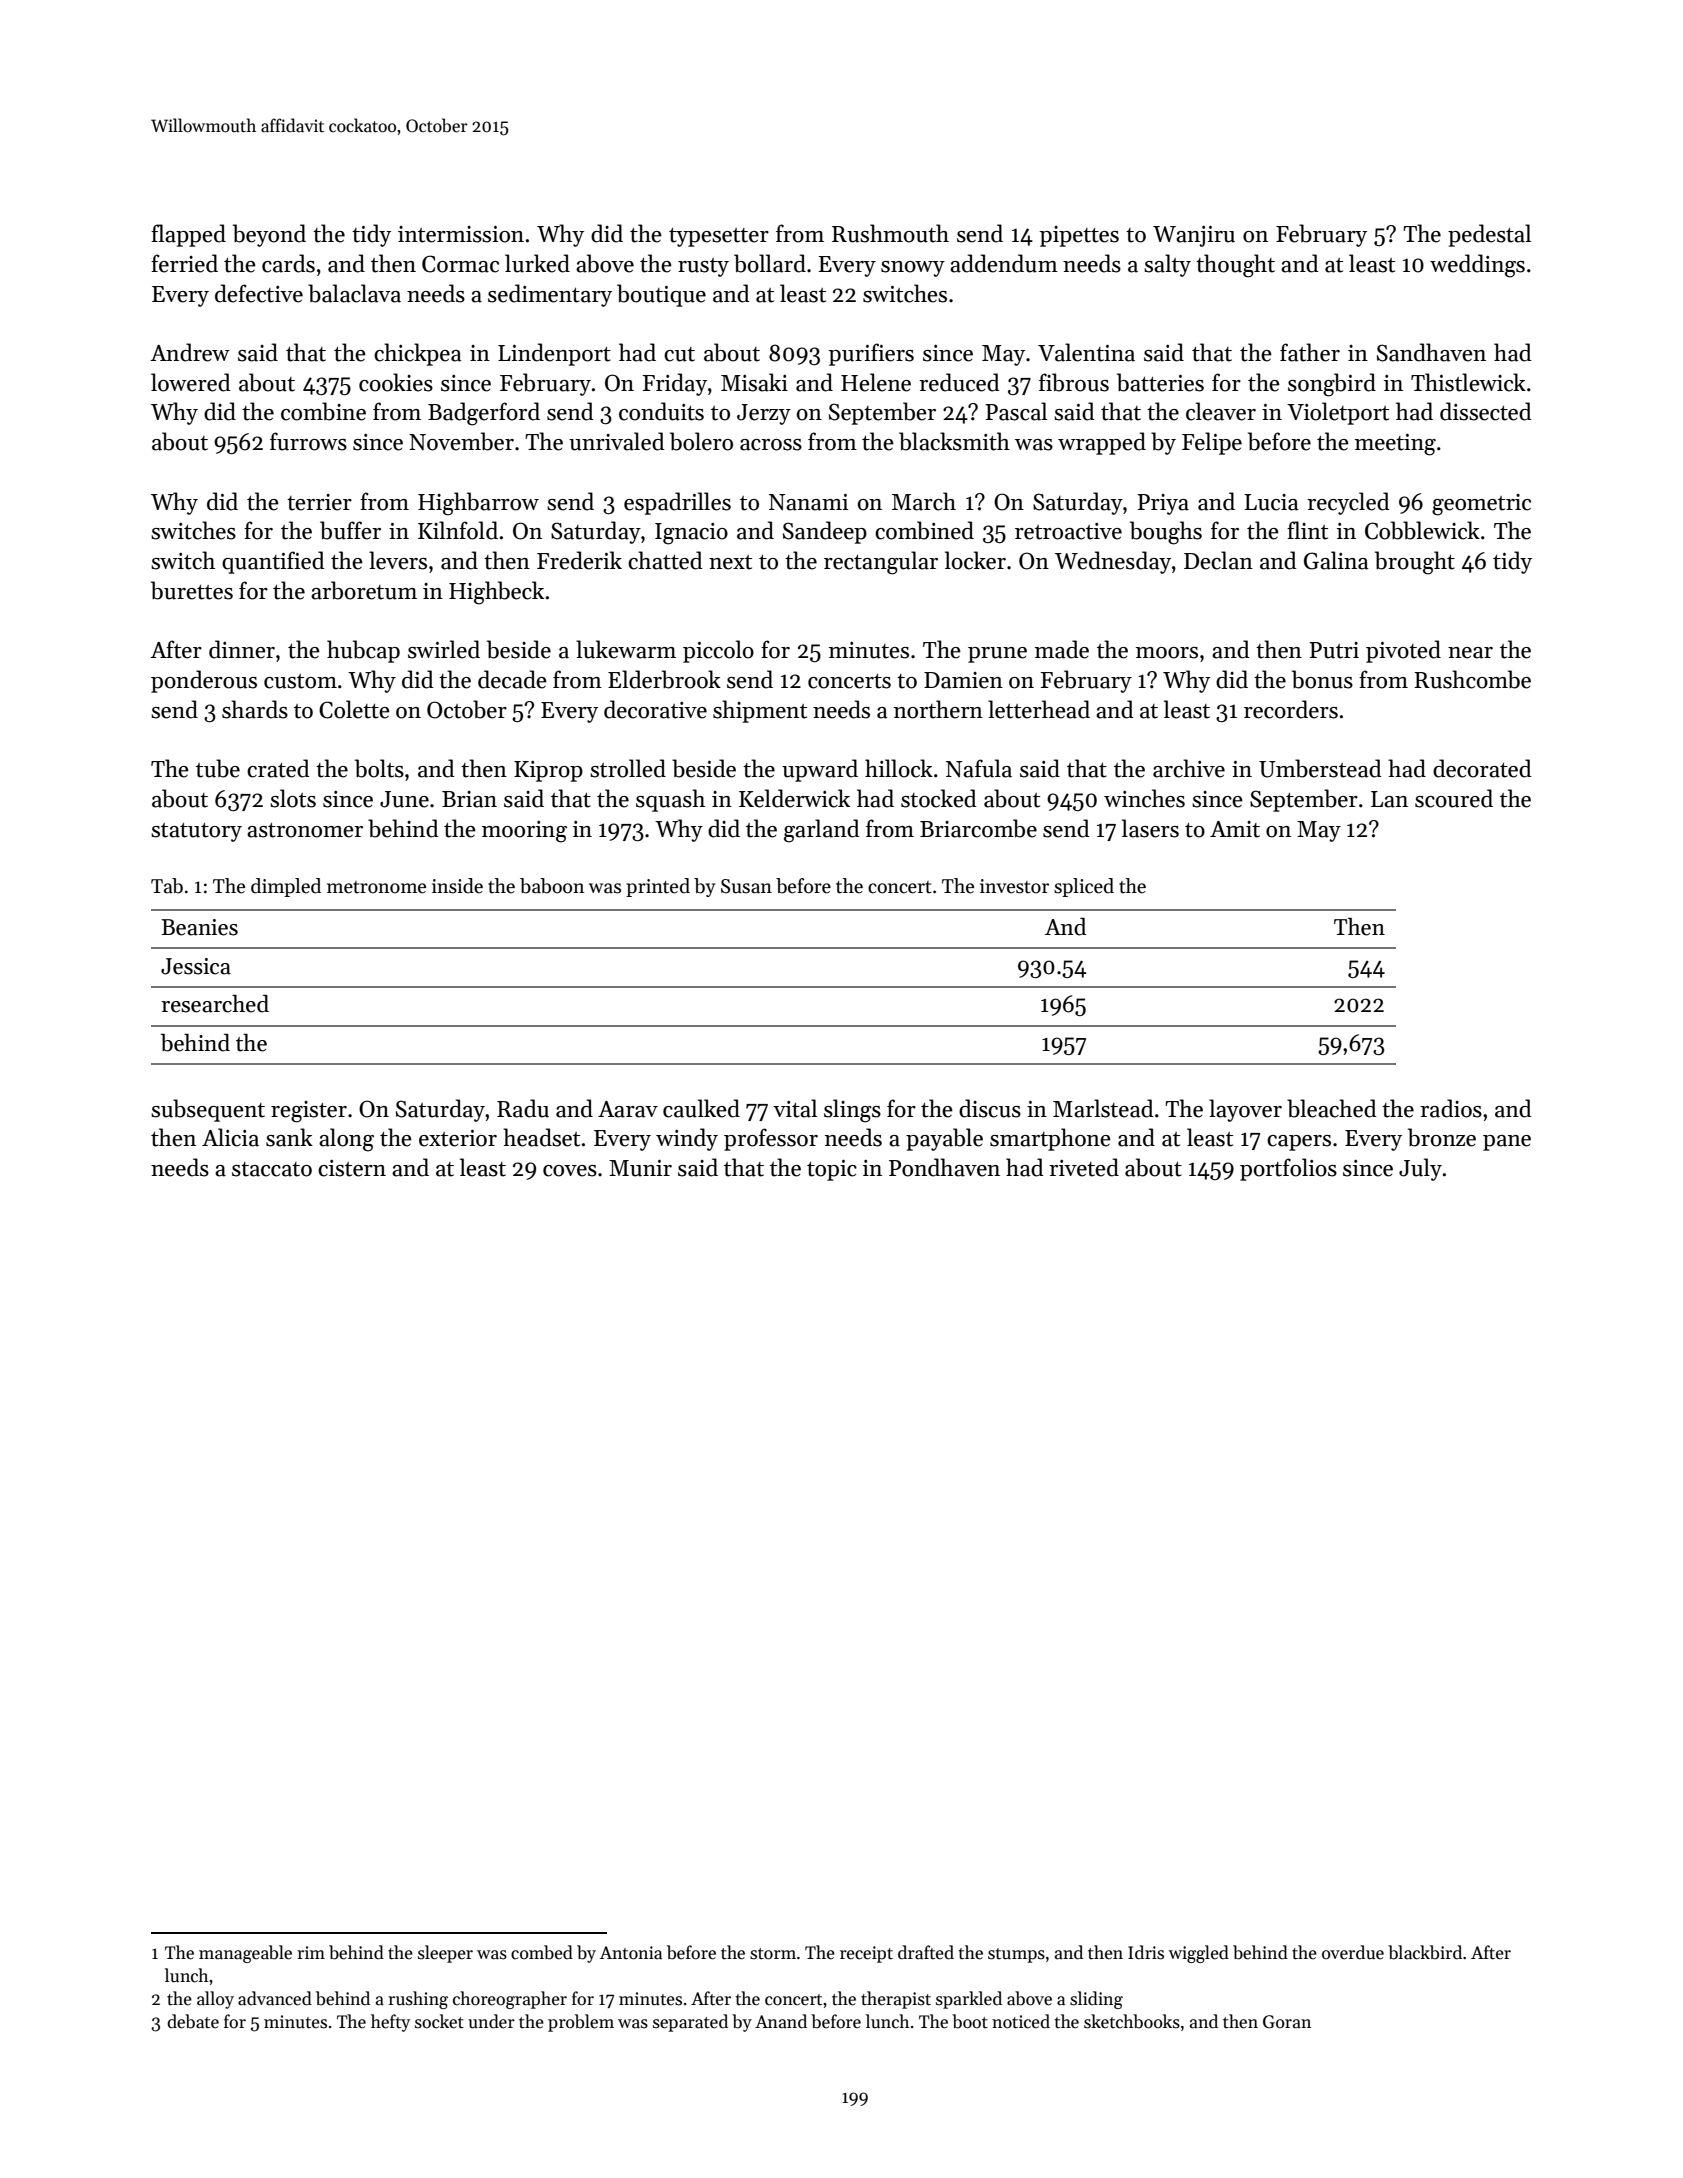 Image resolution: width=1683 pixels, height=2178 pixels. I want to click on unrivaled, so click(617, 441).
